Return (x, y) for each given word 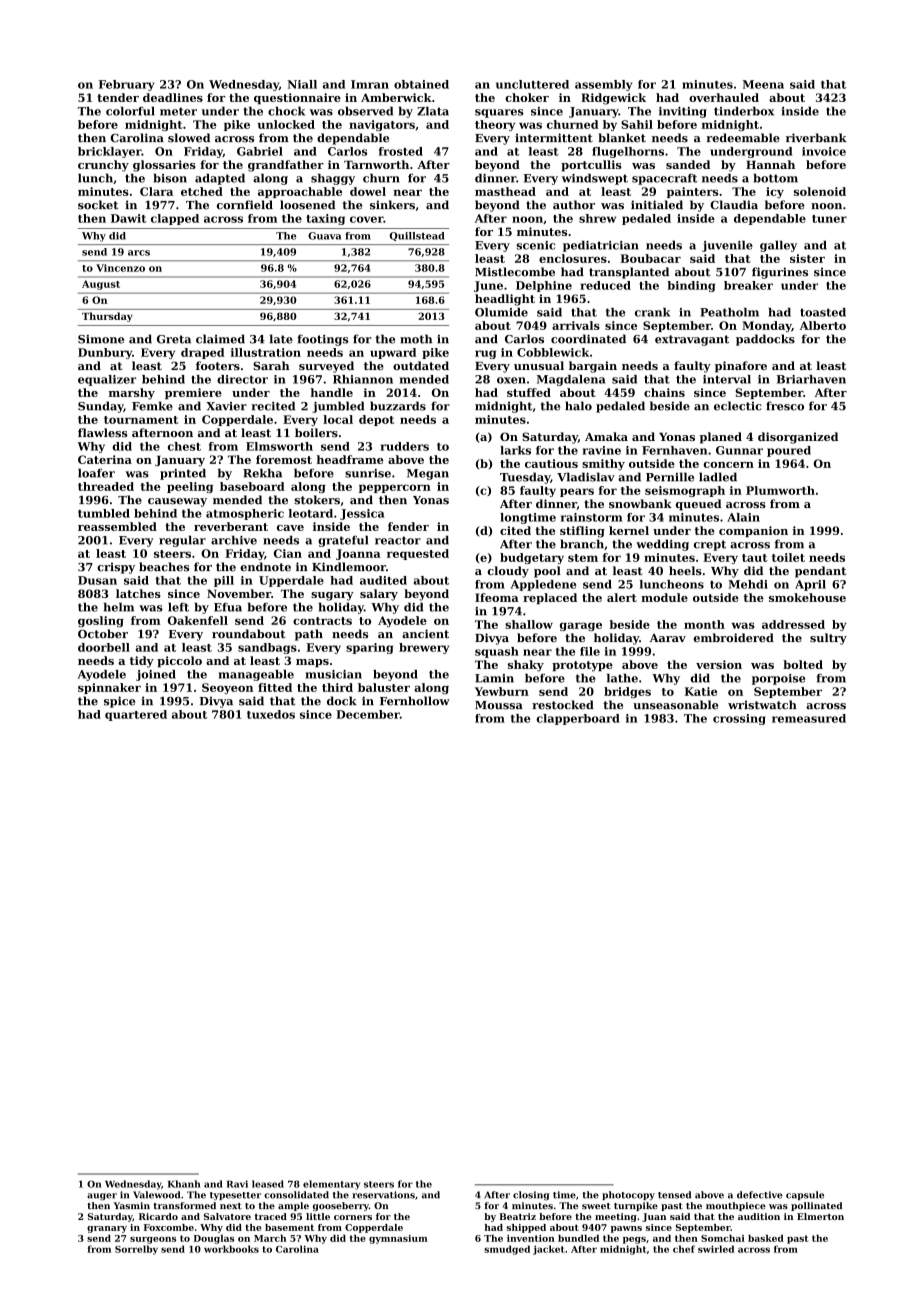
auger (102, 1197)
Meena (763, 84)
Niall (302, 84)
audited (383, 580)
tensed (674, 1195)
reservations (383, 1195)
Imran (370, 84)
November (239, 593)
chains (664, 392)
